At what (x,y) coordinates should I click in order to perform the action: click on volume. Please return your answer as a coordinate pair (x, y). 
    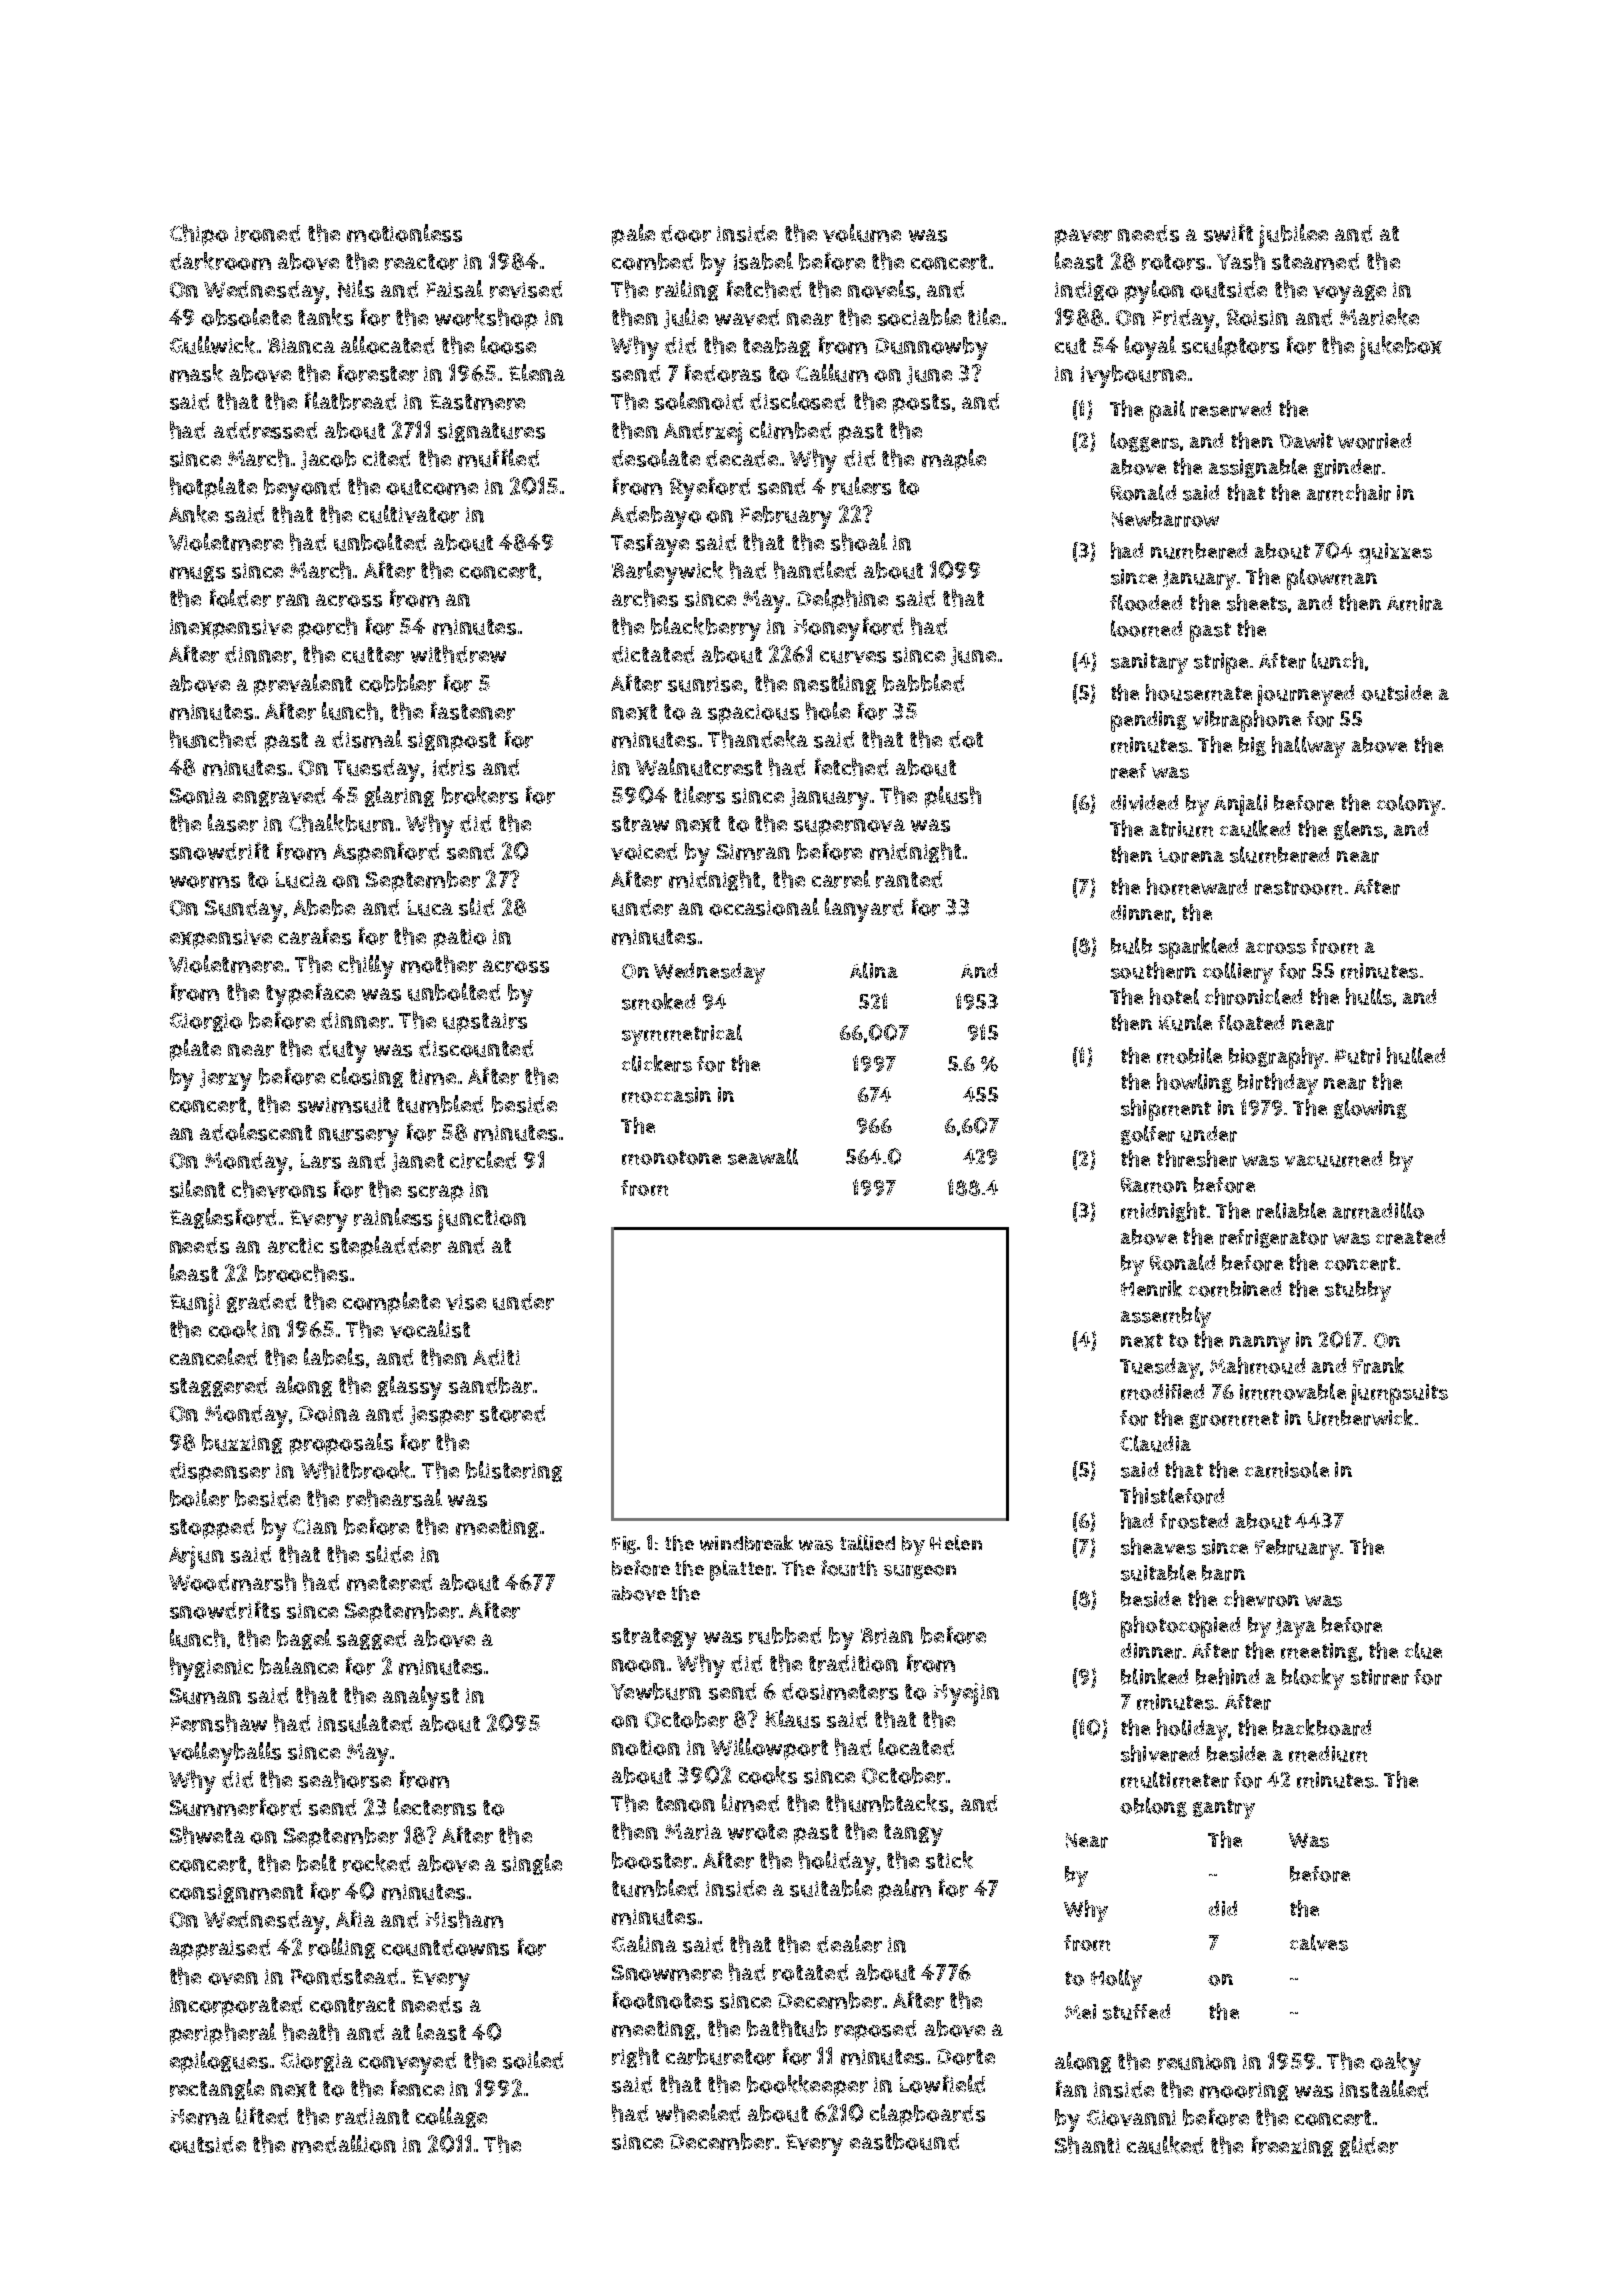
    Looking at the image, I should click on (862, 233).
